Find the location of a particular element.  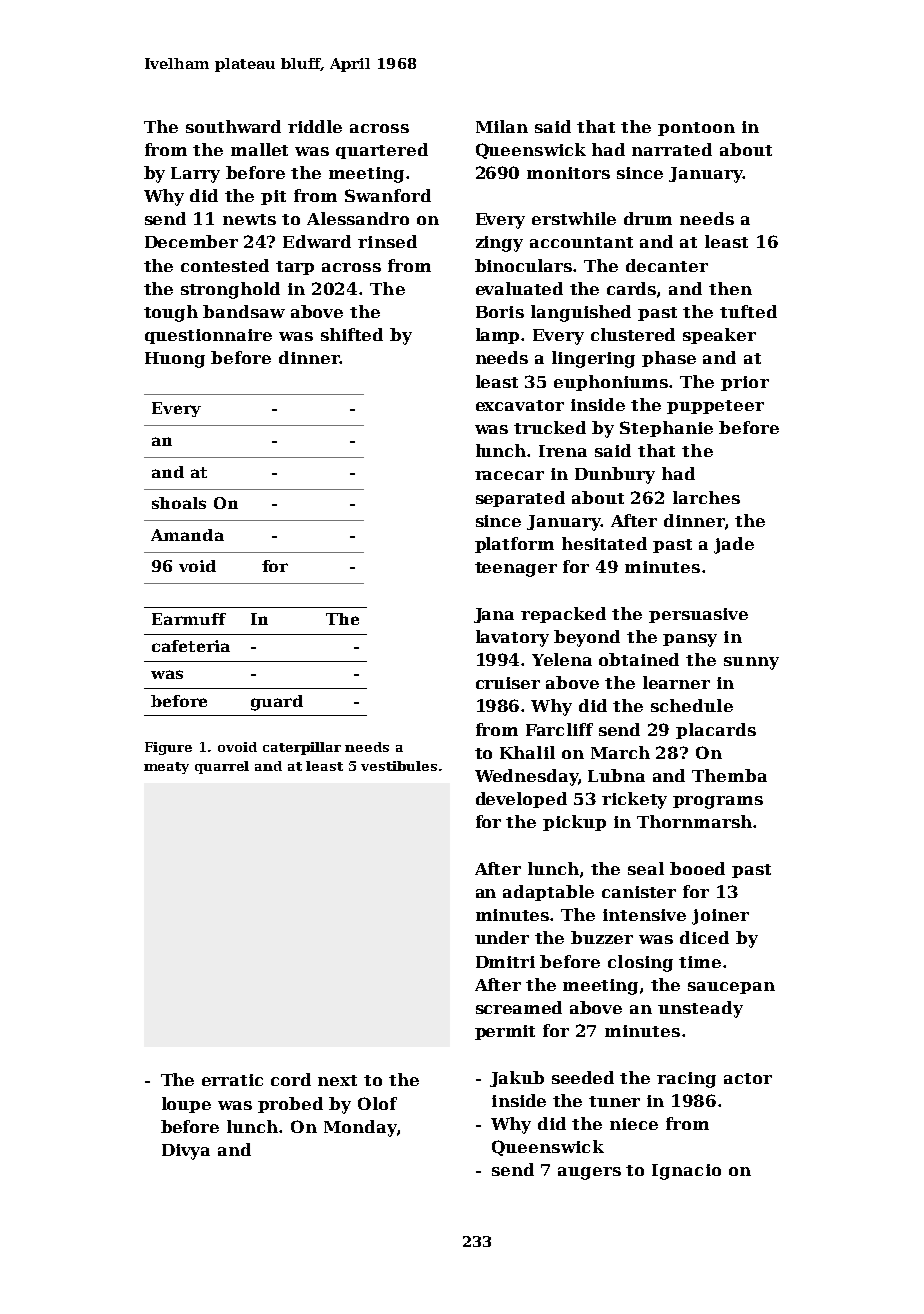

cruiser is located at coordinates (508, 683).
